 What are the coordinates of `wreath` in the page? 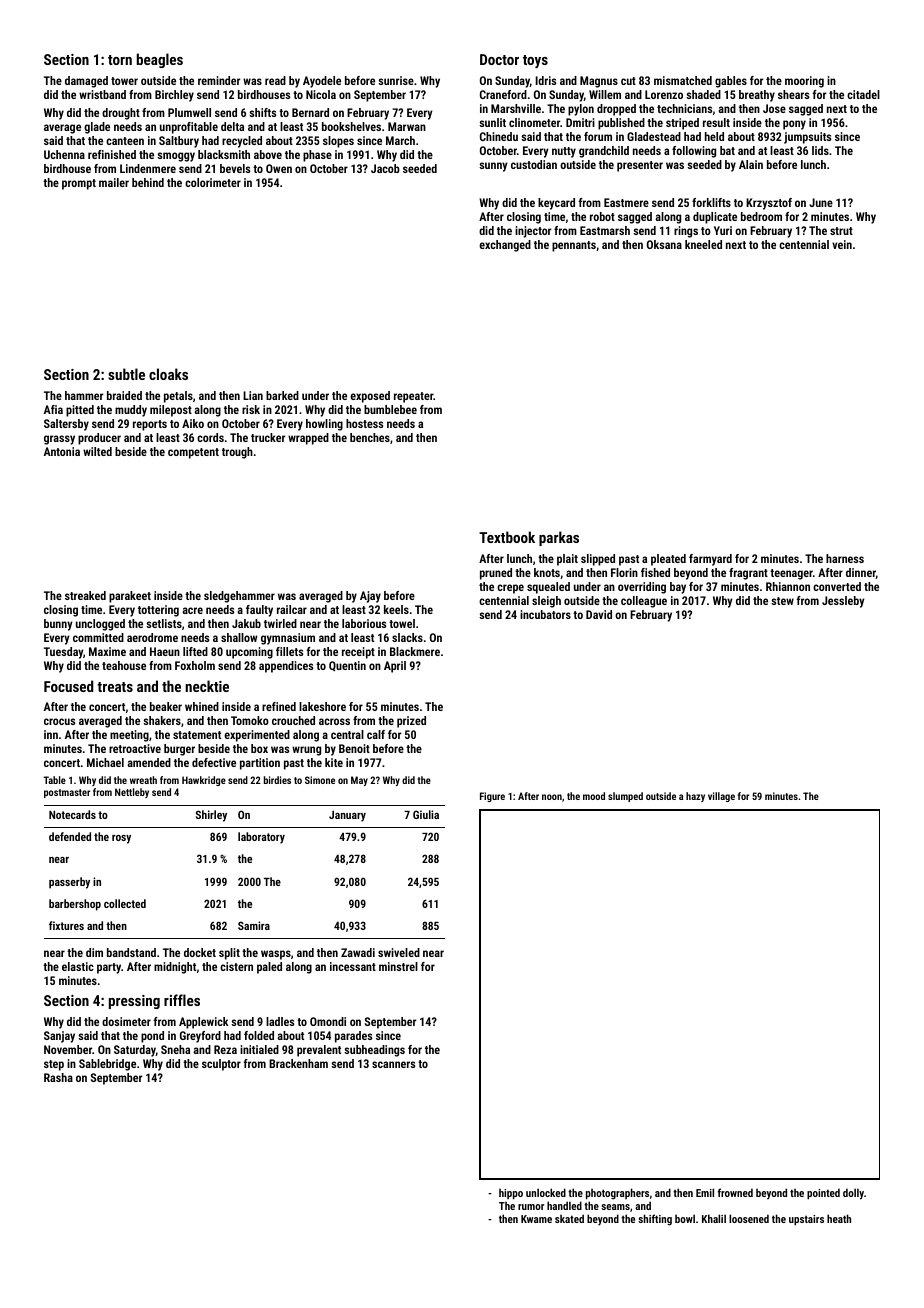 It's located at (143, 780).
